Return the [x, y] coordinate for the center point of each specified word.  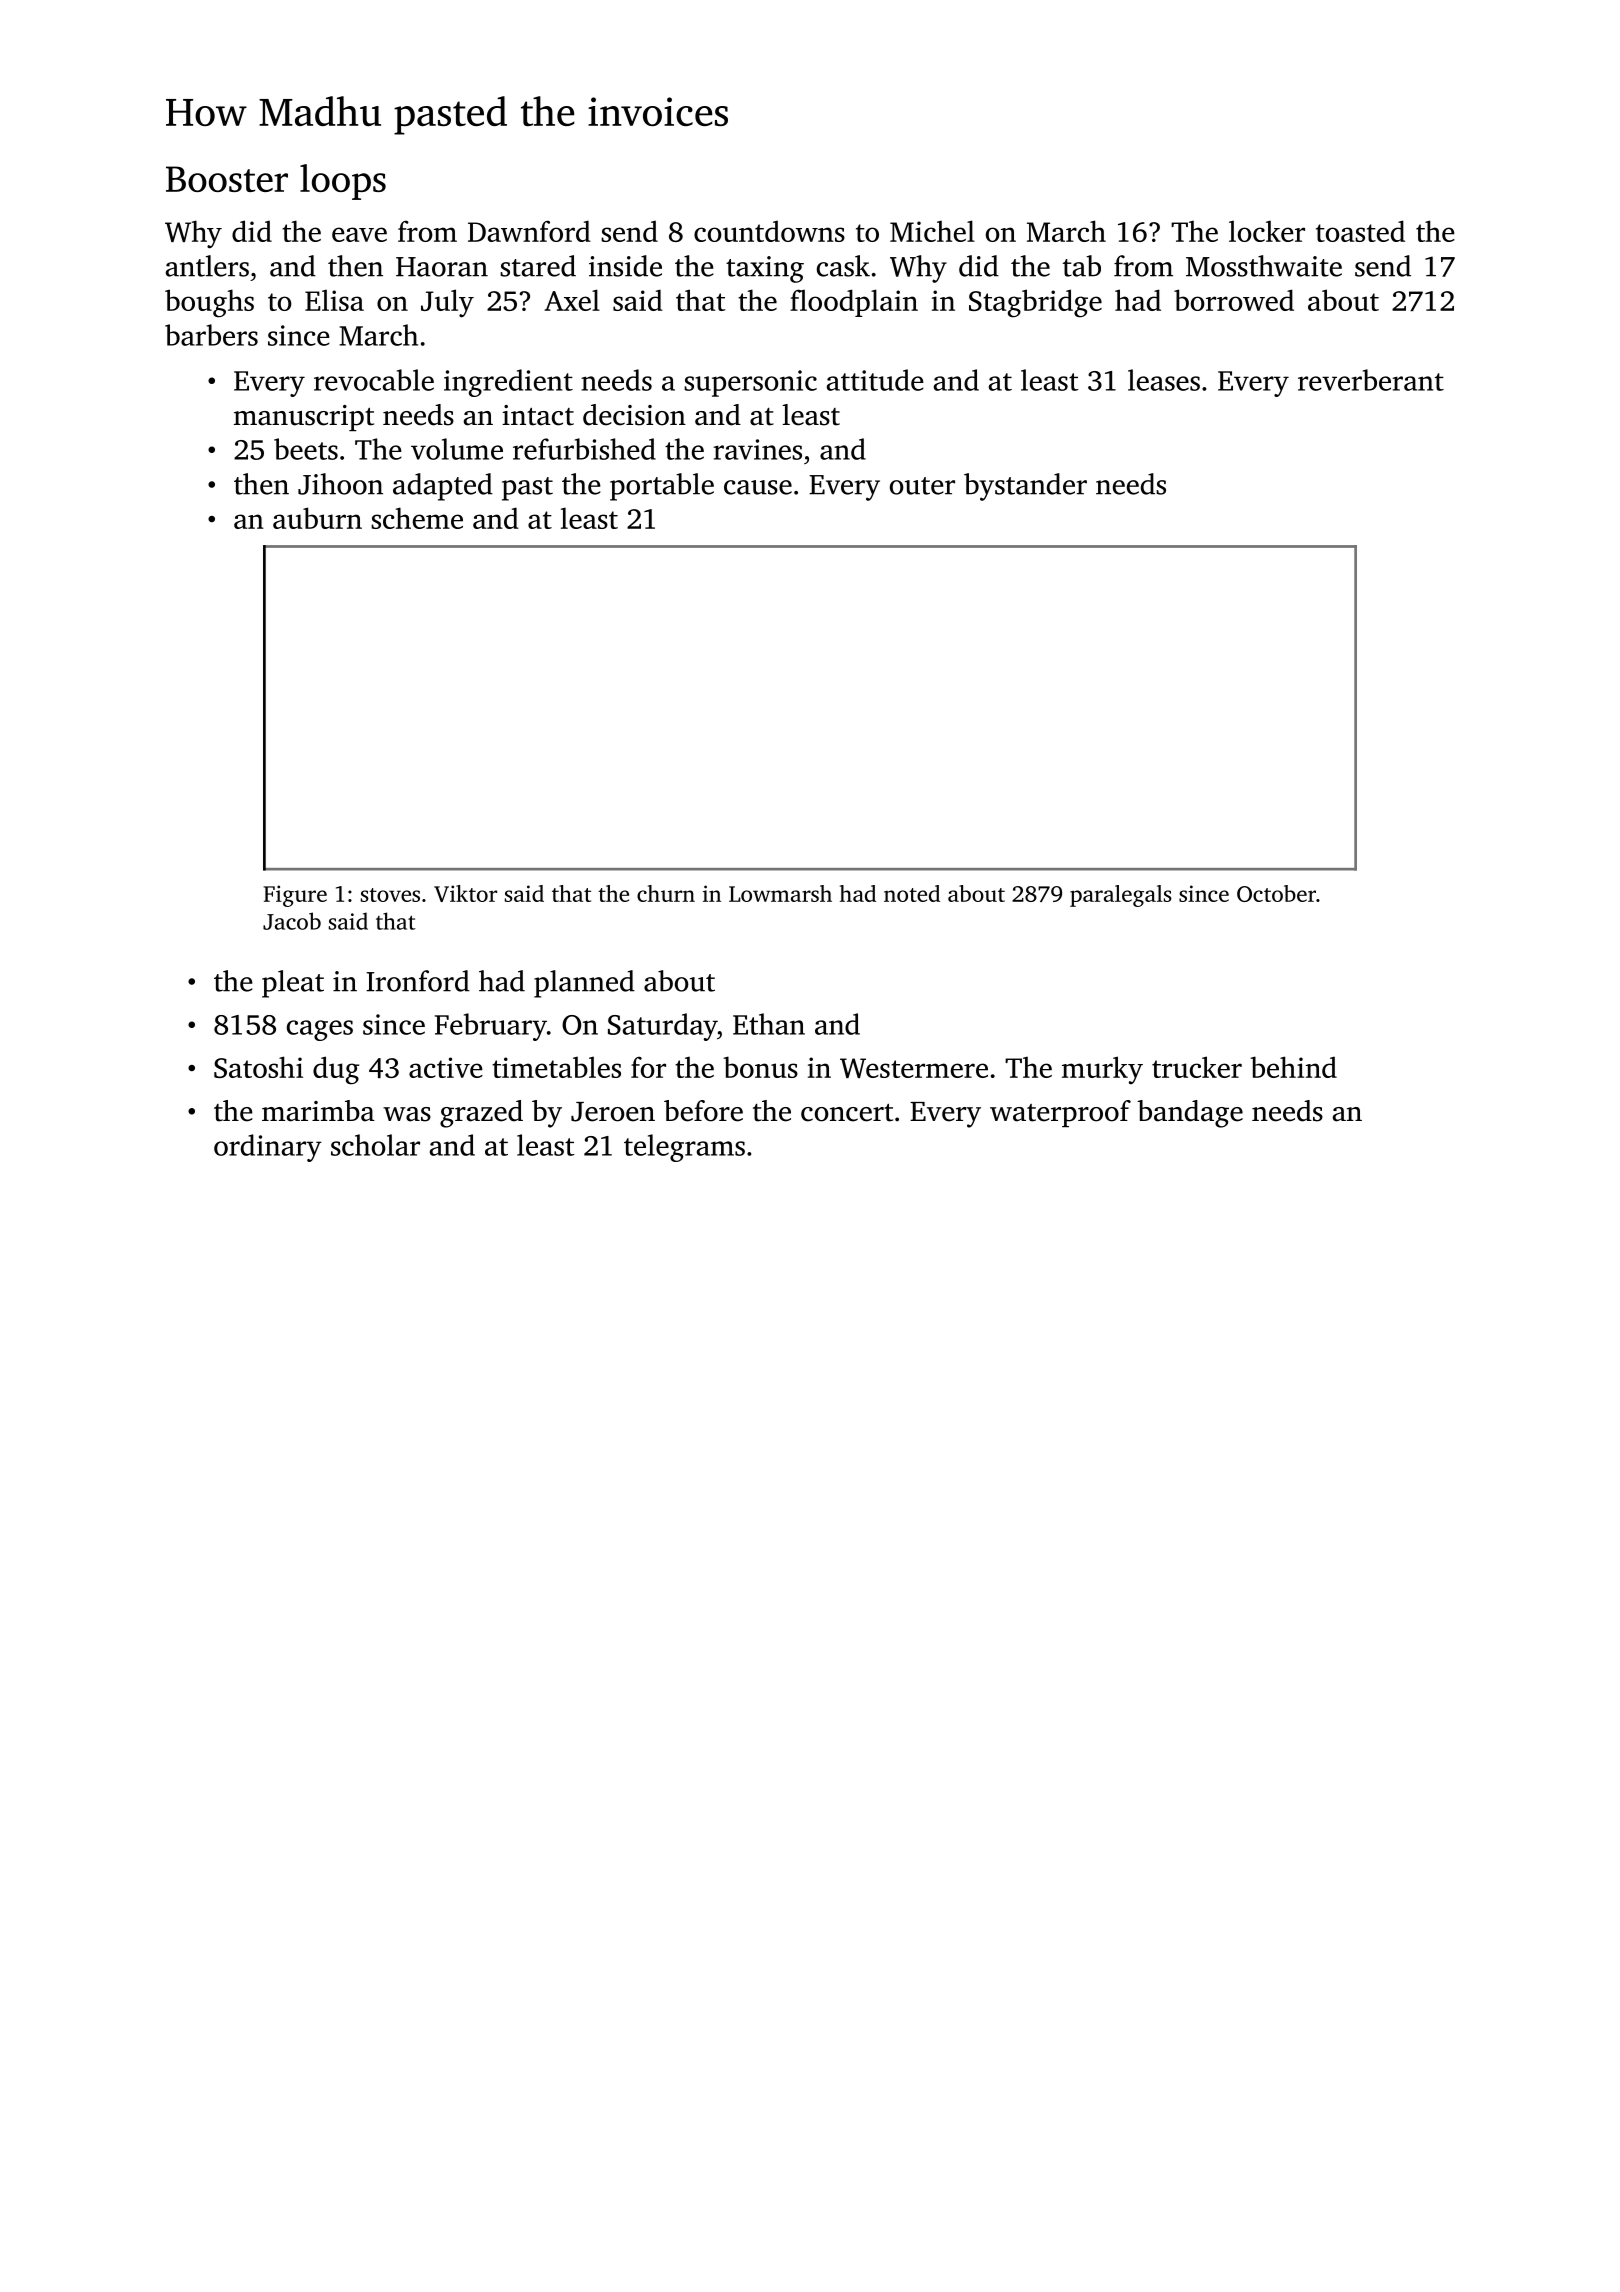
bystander [1025, 487]
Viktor [465, 893]
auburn [317, 518]
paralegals [1121, 896]
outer [922, 486]
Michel [932, 231]
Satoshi [258, 1067]
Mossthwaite [1264, 266]
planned [584, 984]
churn [666, 893]
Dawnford [529, 231]
